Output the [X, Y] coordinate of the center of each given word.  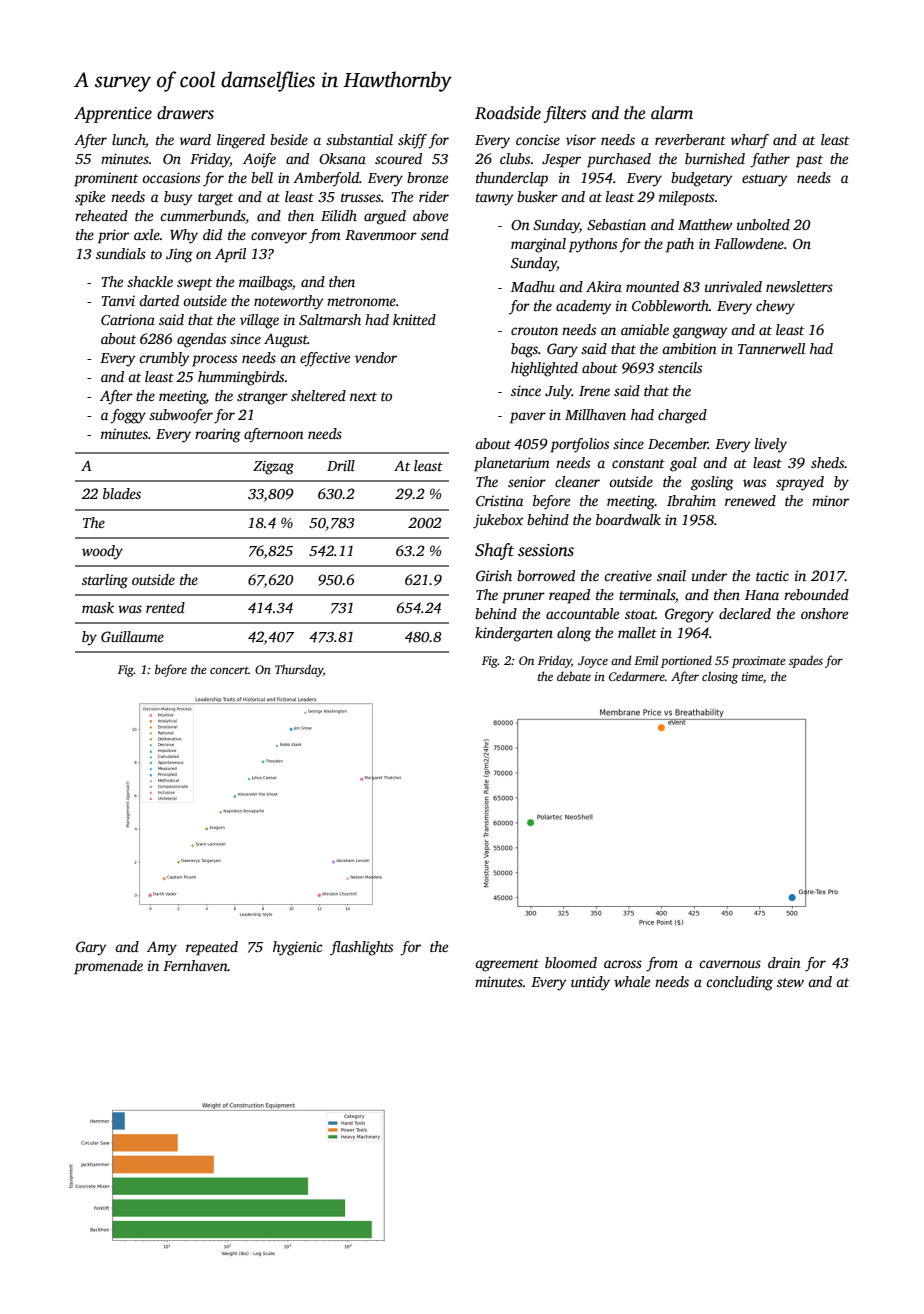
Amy [162, 948]
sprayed [800, 483]
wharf [750, 141]
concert [229, 670]
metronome [361, 301]
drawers [185, 113]
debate [574, 676]
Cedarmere [637, 676]
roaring [218, 435]
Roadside [508, 113]
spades [806, 661]
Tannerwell [771, 348]
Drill [341, 465]
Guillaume [132, 636]
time [752, 676]
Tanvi [118, 300]
